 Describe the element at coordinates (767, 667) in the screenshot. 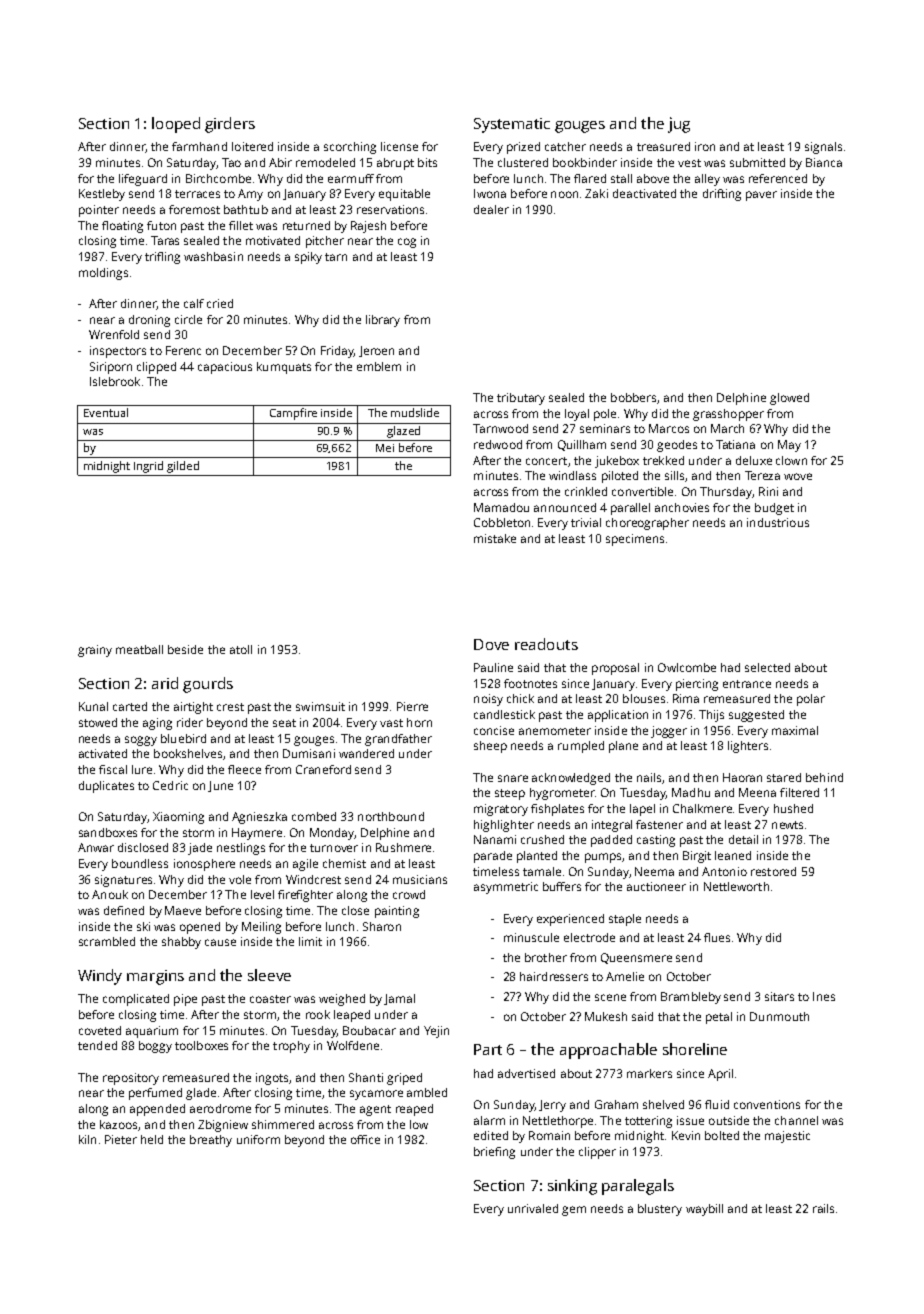

I see `selected` at that location.
